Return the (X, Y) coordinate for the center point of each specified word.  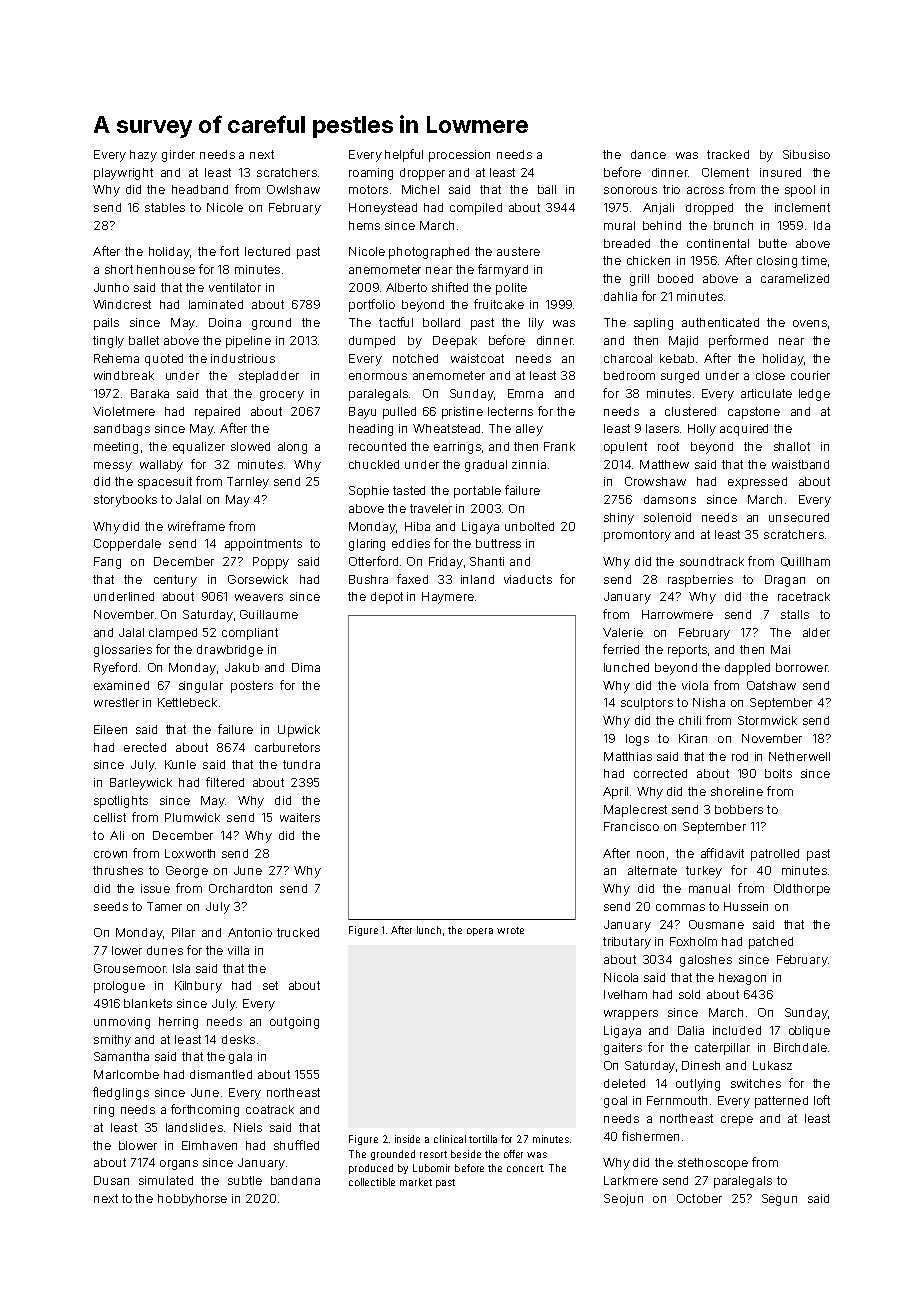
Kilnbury (198, 987)
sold (689, 994)
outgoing (294, 1023)
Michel (420, 189)
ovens (810, 323)
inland (477, 579)
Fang (107, 563)
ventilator (235, 287)
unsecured (799, 517)
